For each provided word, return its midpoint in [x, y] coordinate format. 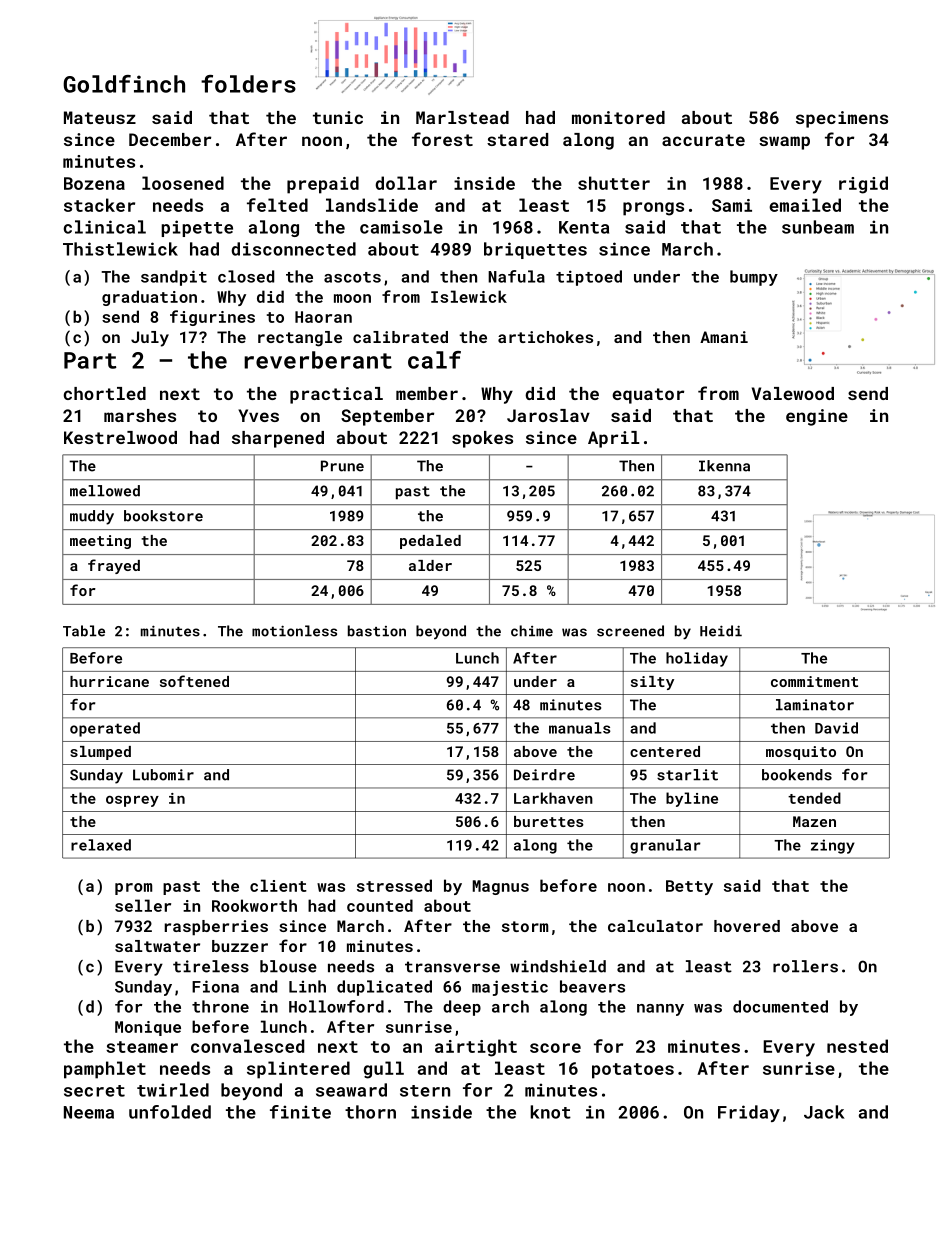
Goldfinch [124, 84]
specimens [842, 119]
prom [133, 889]
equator [648, 396]
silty [652, 683]
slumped [100, 753]
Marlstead [462, 117]
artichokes [545, 337]
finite [300, 1112]
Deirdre [544, 775]
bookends [797, 775]
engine [817, 417]
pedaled [430, 542]
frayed [114, 566]
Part [90, 360]
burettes [549, 821]
